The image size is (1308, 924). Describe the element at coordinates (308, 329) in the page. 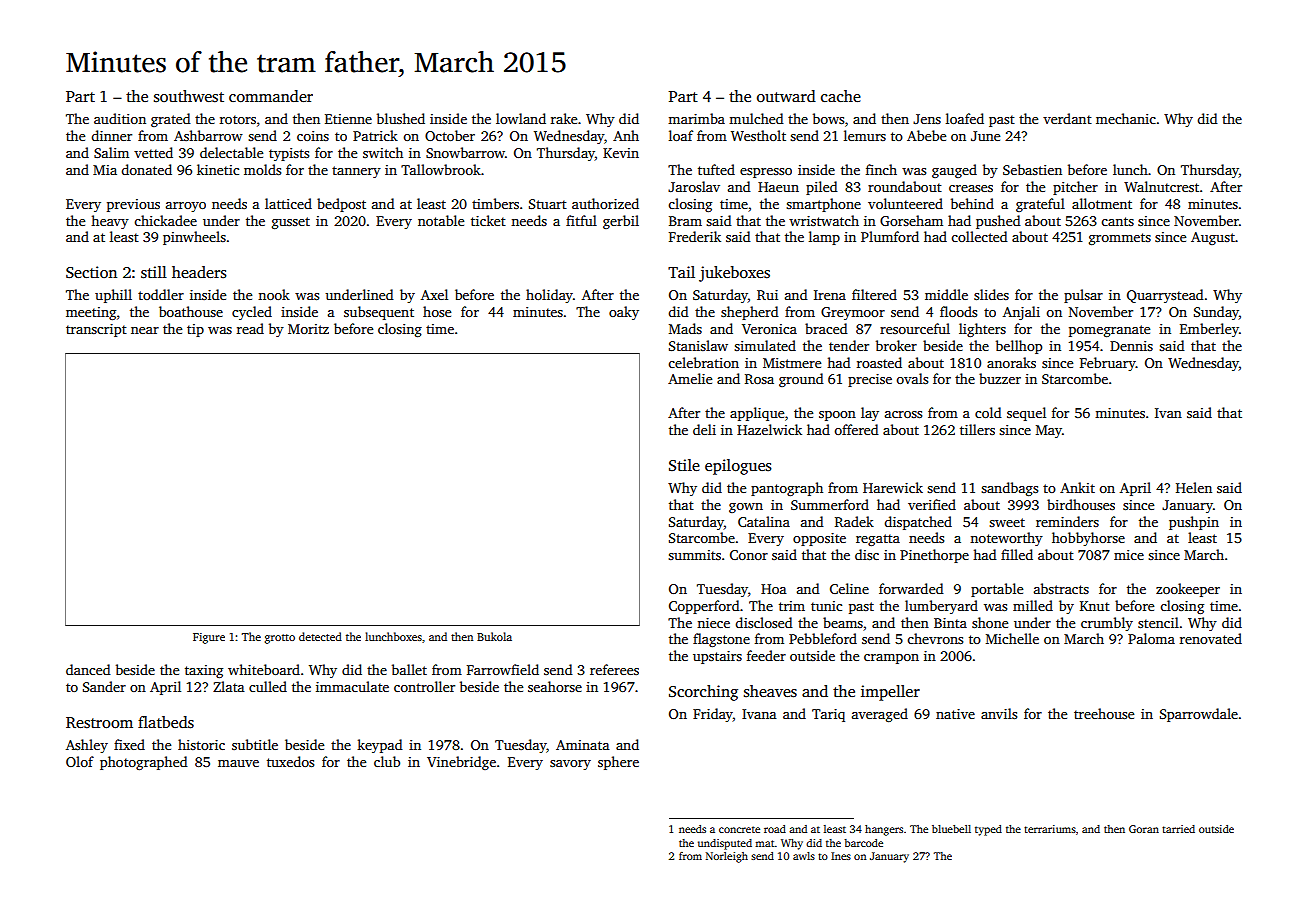

I see `Moritz` at that location.
